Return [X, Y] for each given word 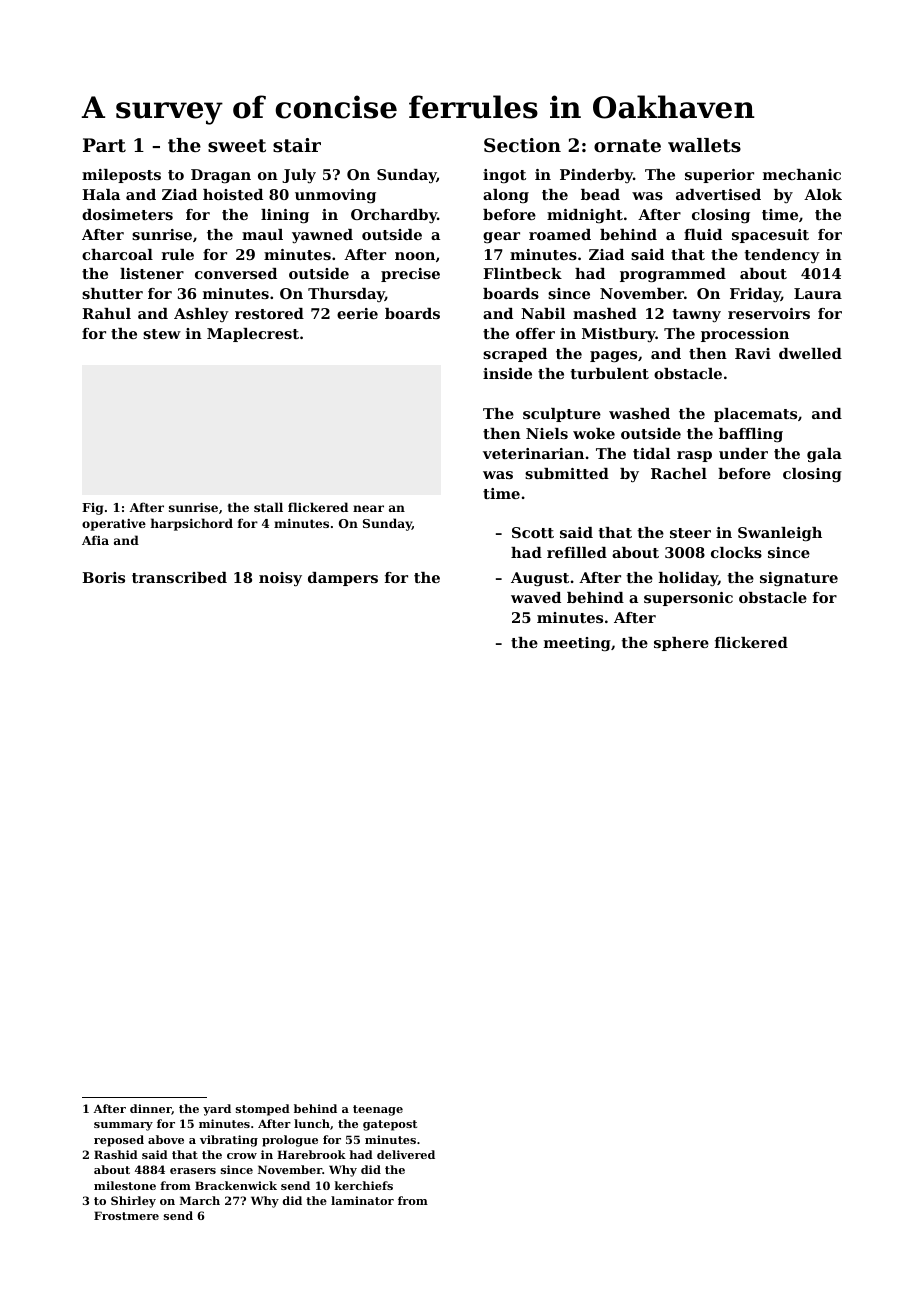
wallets [704, 145]
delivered [406, 1154]
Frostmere [126, 1215]
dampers [343, 579]
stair [297, 145]
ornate [627, 146]
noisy [280, 579]
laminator [362, 1200]
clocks [736, 552]
